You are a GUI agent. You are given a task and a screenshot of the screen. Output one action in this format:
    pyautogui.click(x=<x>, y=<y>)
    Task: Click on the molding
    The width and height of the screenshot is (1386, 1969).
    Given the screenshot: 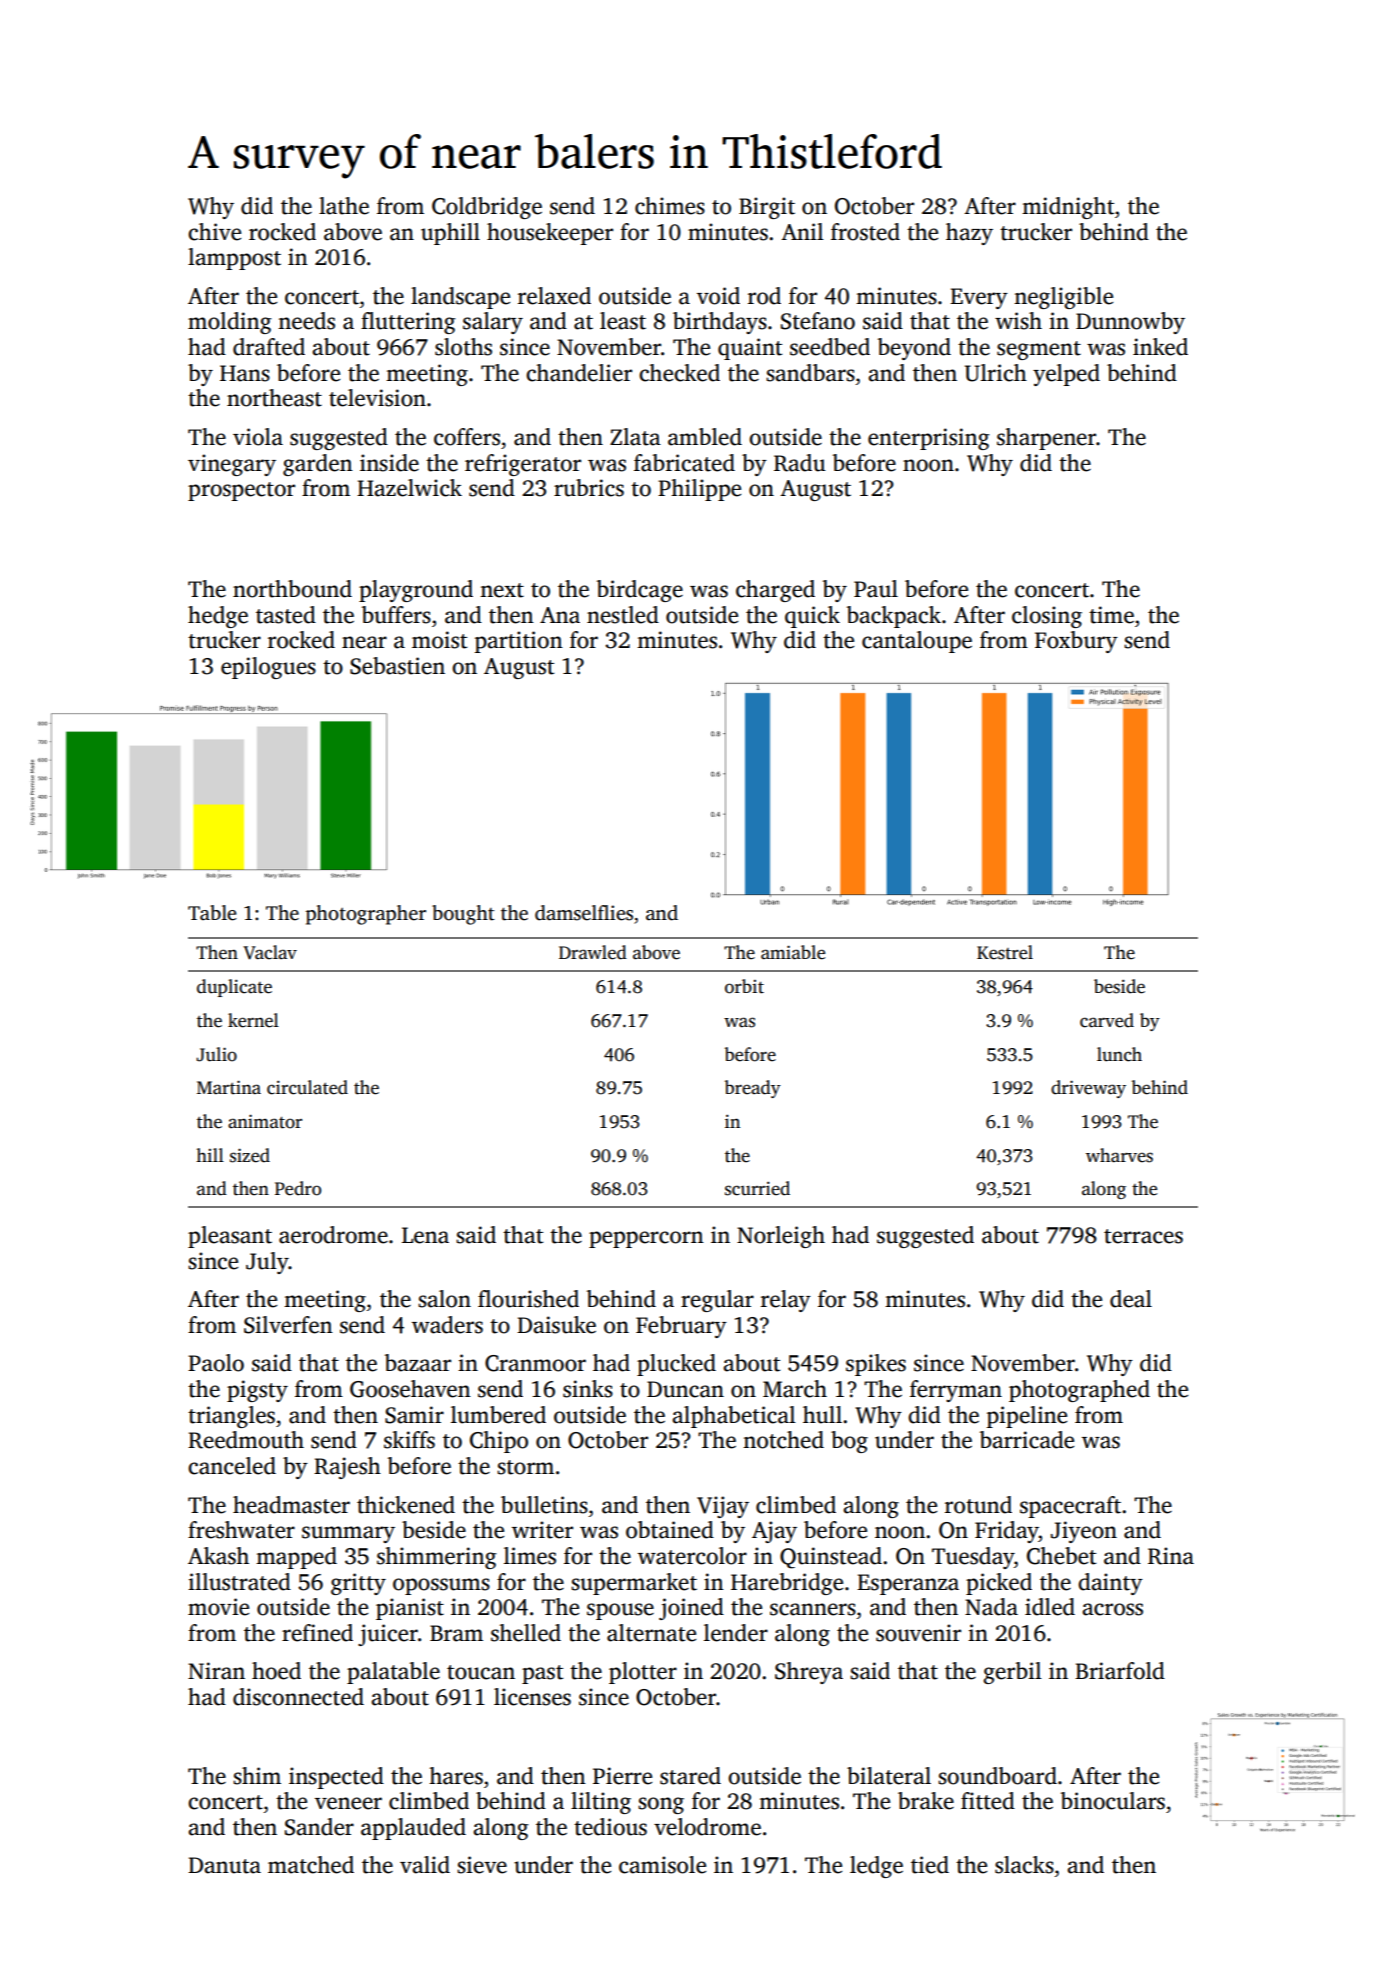 What is the action you would take?
    pyautogui.click(x=230, y=323)
